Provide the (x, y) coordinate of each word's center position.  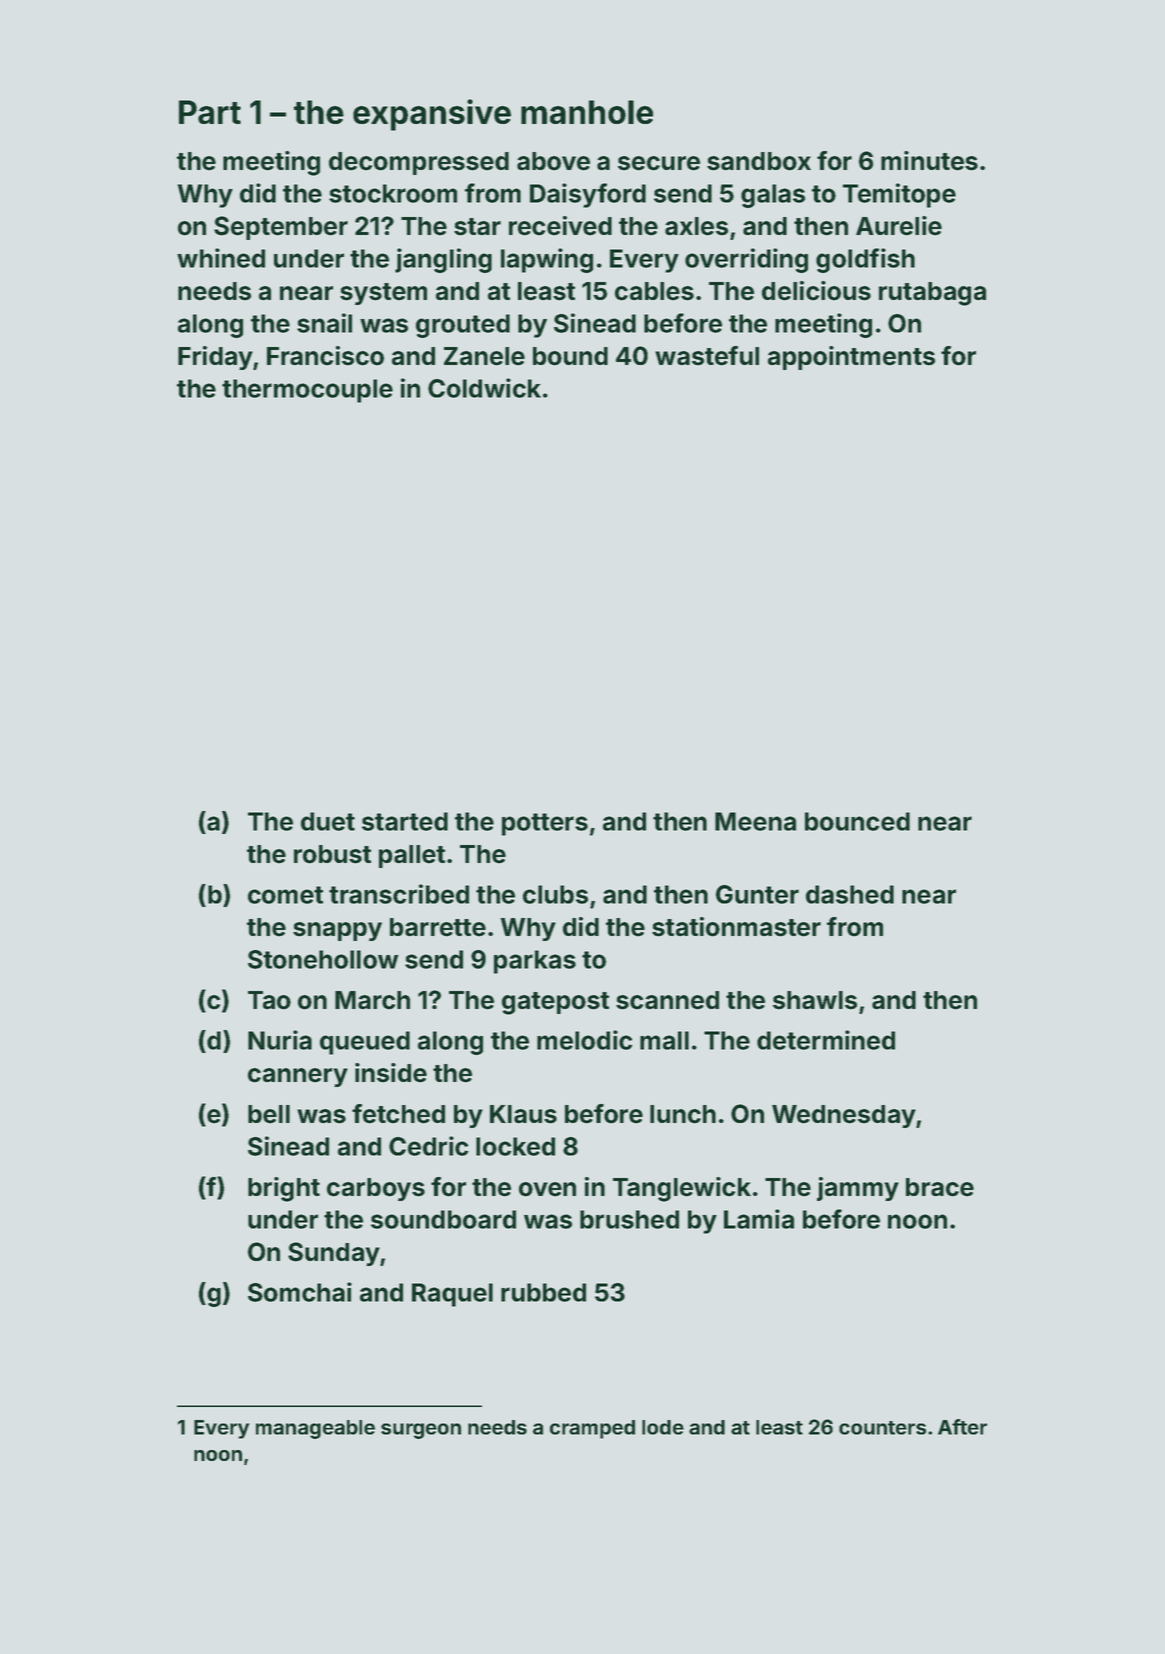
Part (210, 112)
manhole (587, 112)
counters (882, 1428)
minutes (929, 161)
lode (663, 1427)
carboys (376, 1189)
